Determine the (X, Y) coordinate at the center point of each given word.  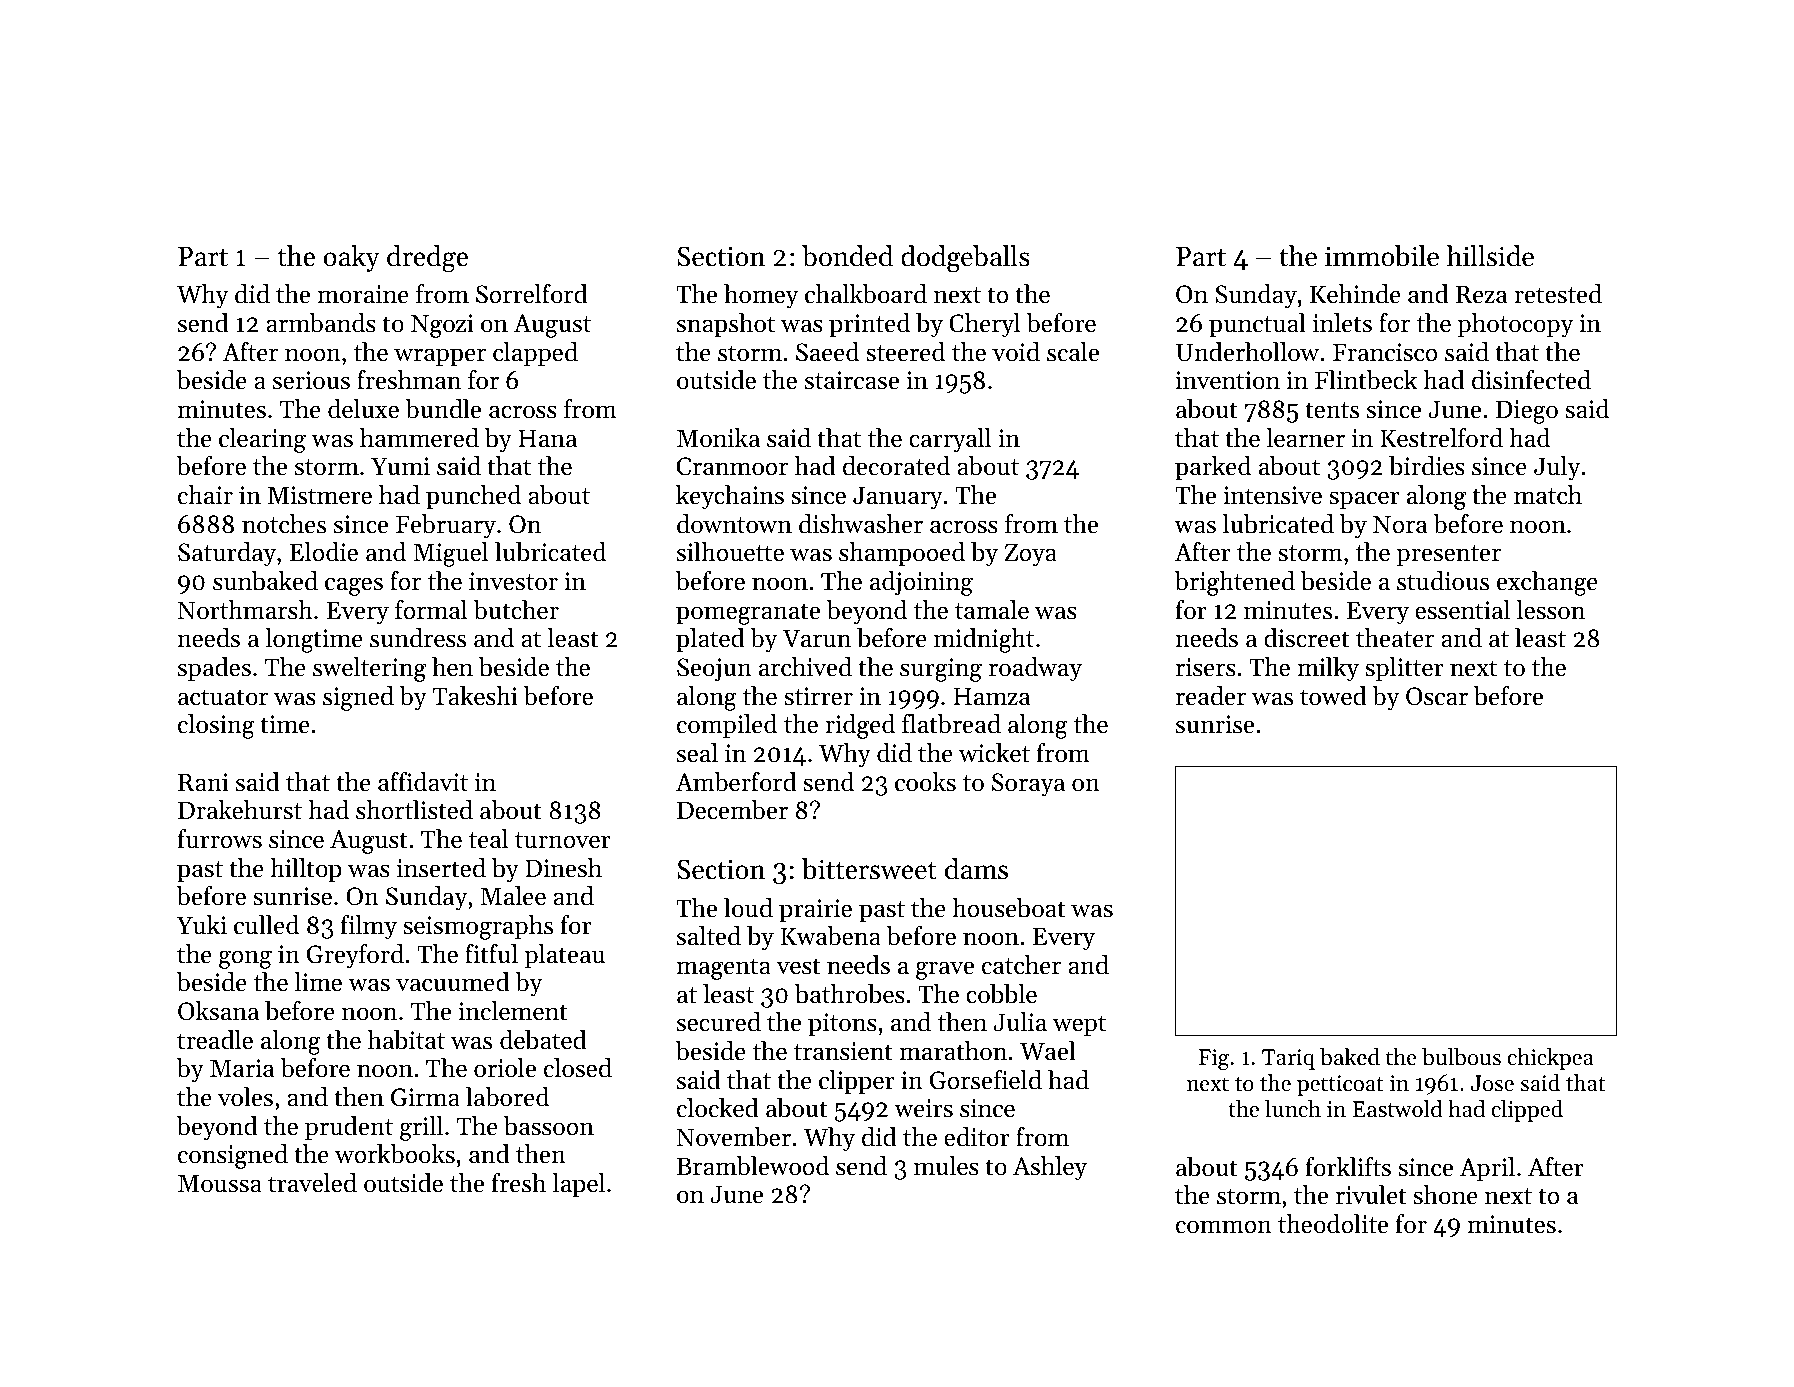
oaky (352, 258)
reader (1211, 696)
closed (578, 1068)
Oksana (218, 1011)
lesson (1551, 610)
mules (946, 1166)
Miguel (450, 554)
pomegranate (748, 614)
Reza (1481, 294)
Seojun (714, 670)
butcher (516, 610)
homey (761, 296)
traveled (312, 1183)
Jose (1492, 1083)
